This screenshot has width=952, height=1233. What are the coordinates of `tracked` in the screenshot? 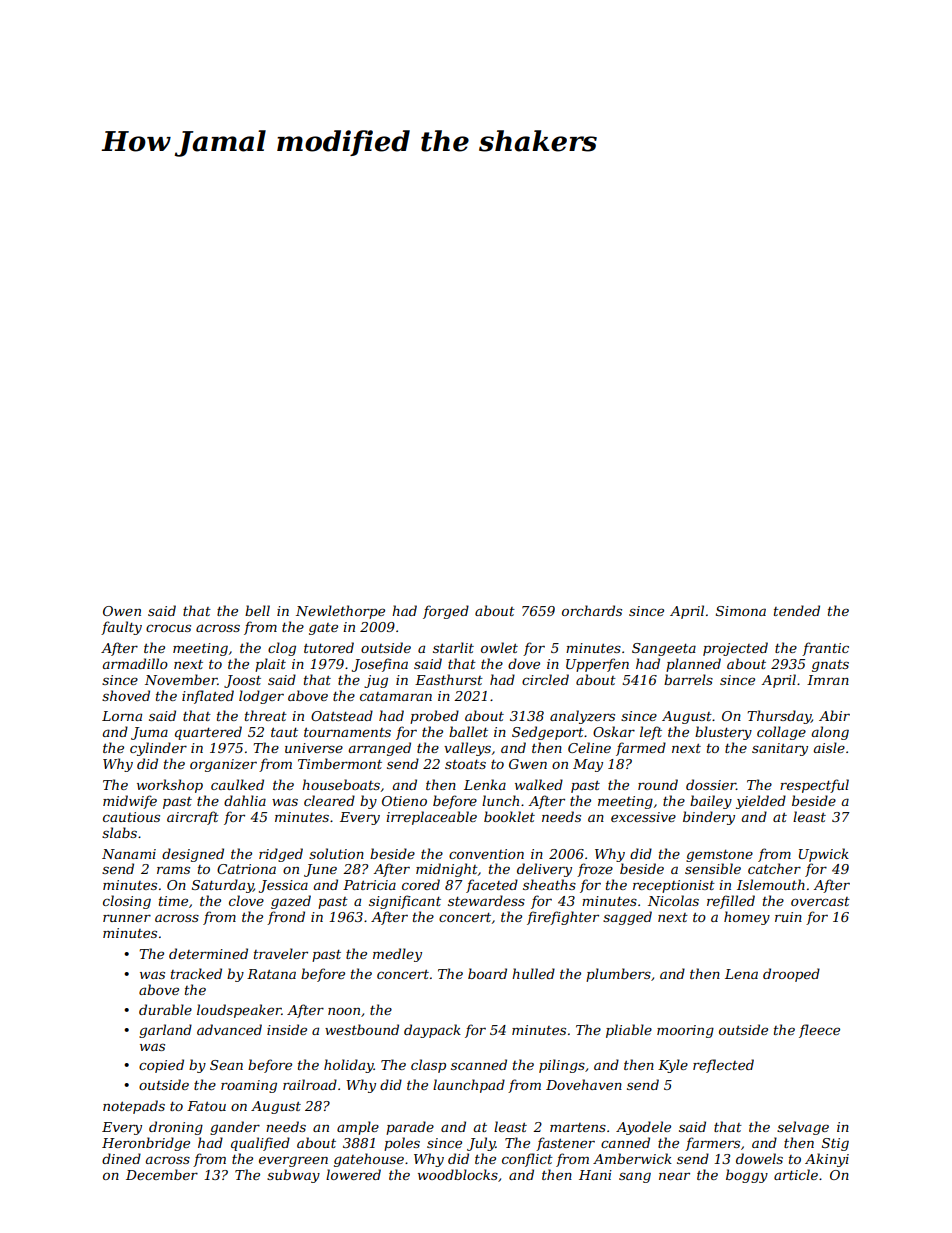 It's located at (196, 973).
